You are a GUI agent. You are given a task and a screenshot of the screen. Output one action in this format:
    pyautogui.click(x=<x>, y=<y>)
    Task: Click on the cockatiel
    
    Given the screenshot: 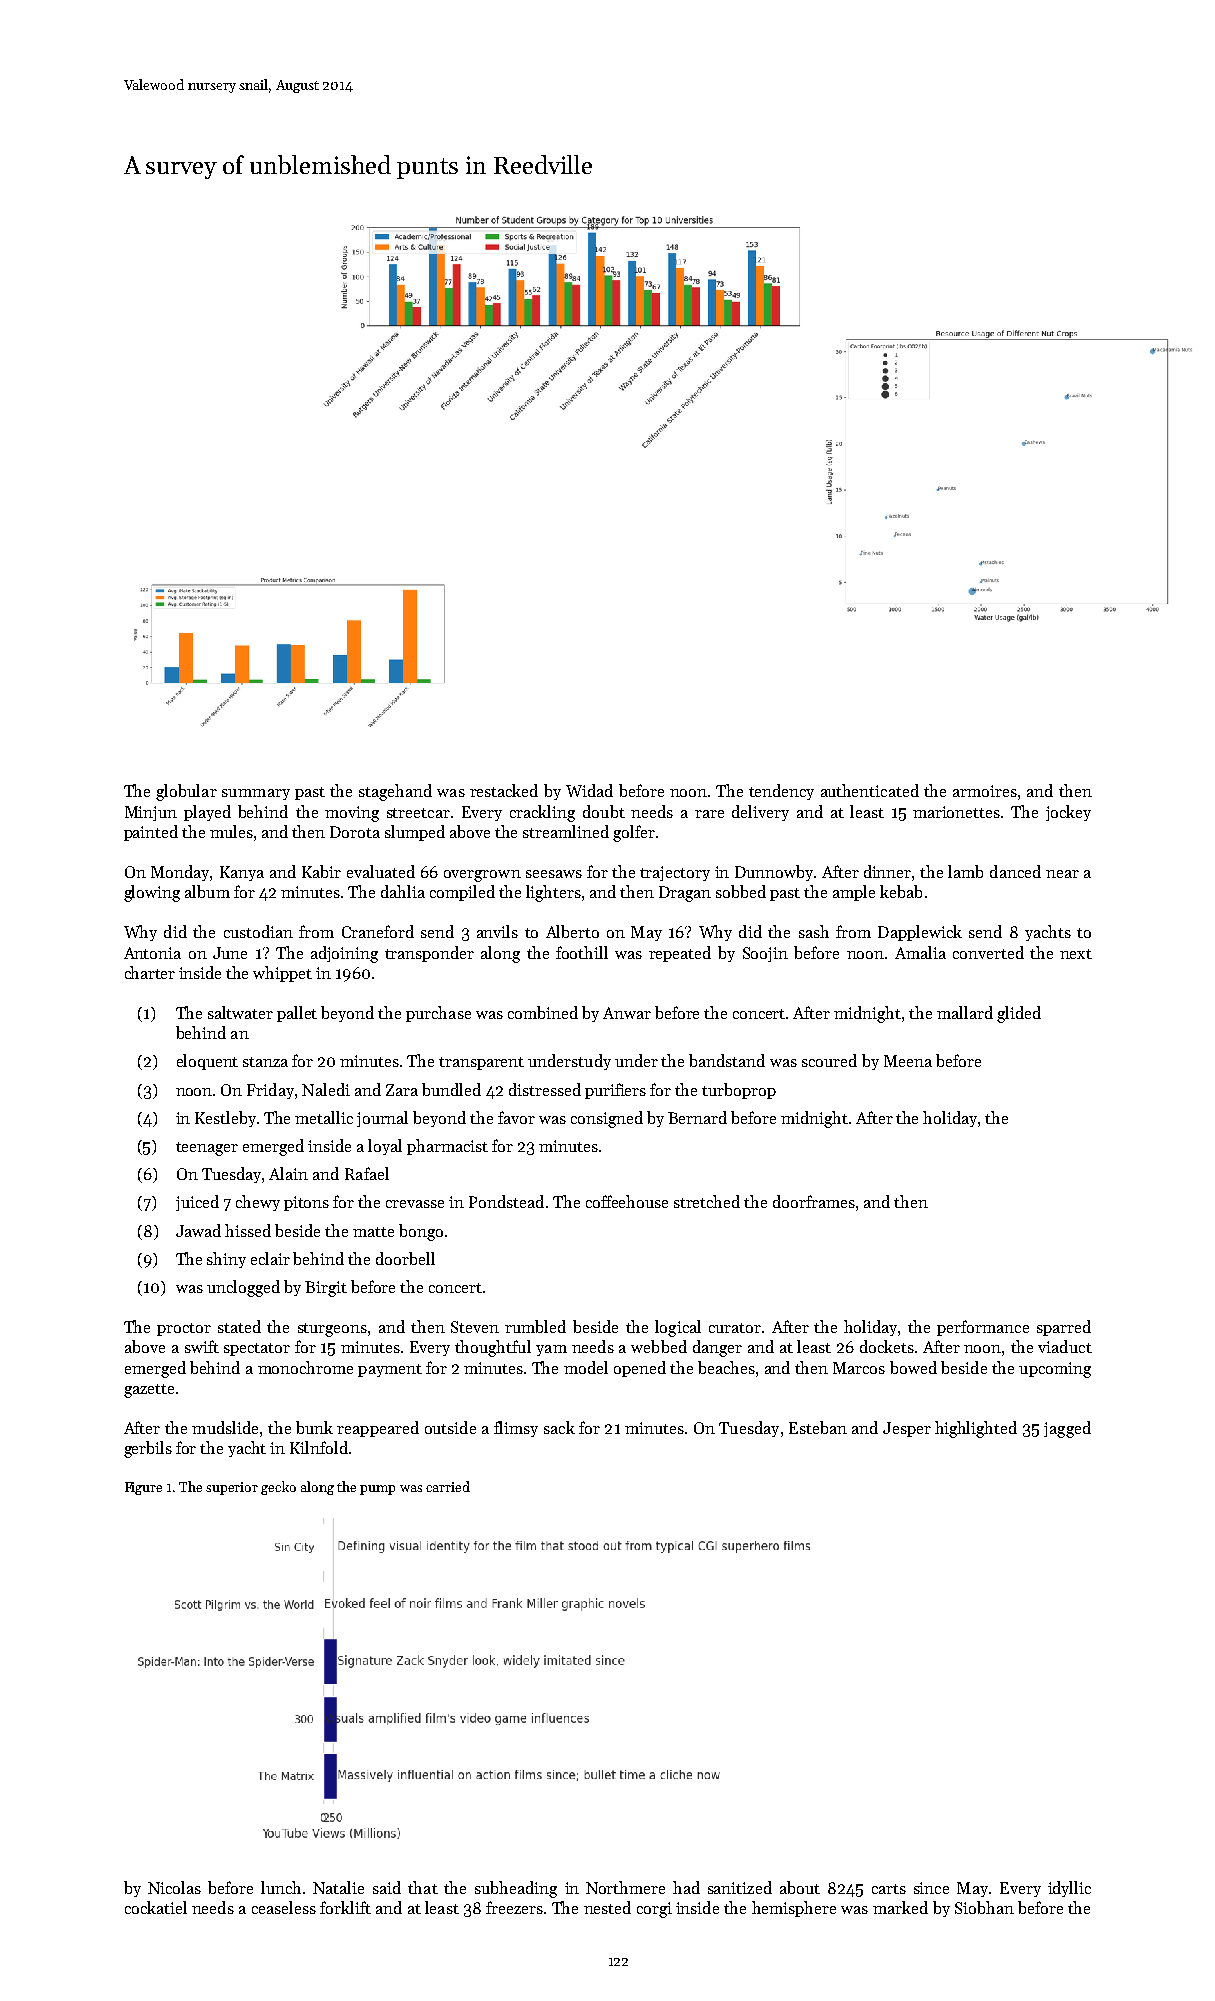 What is the action you would take?
    pyautogui.click(x=156, y=1907)
